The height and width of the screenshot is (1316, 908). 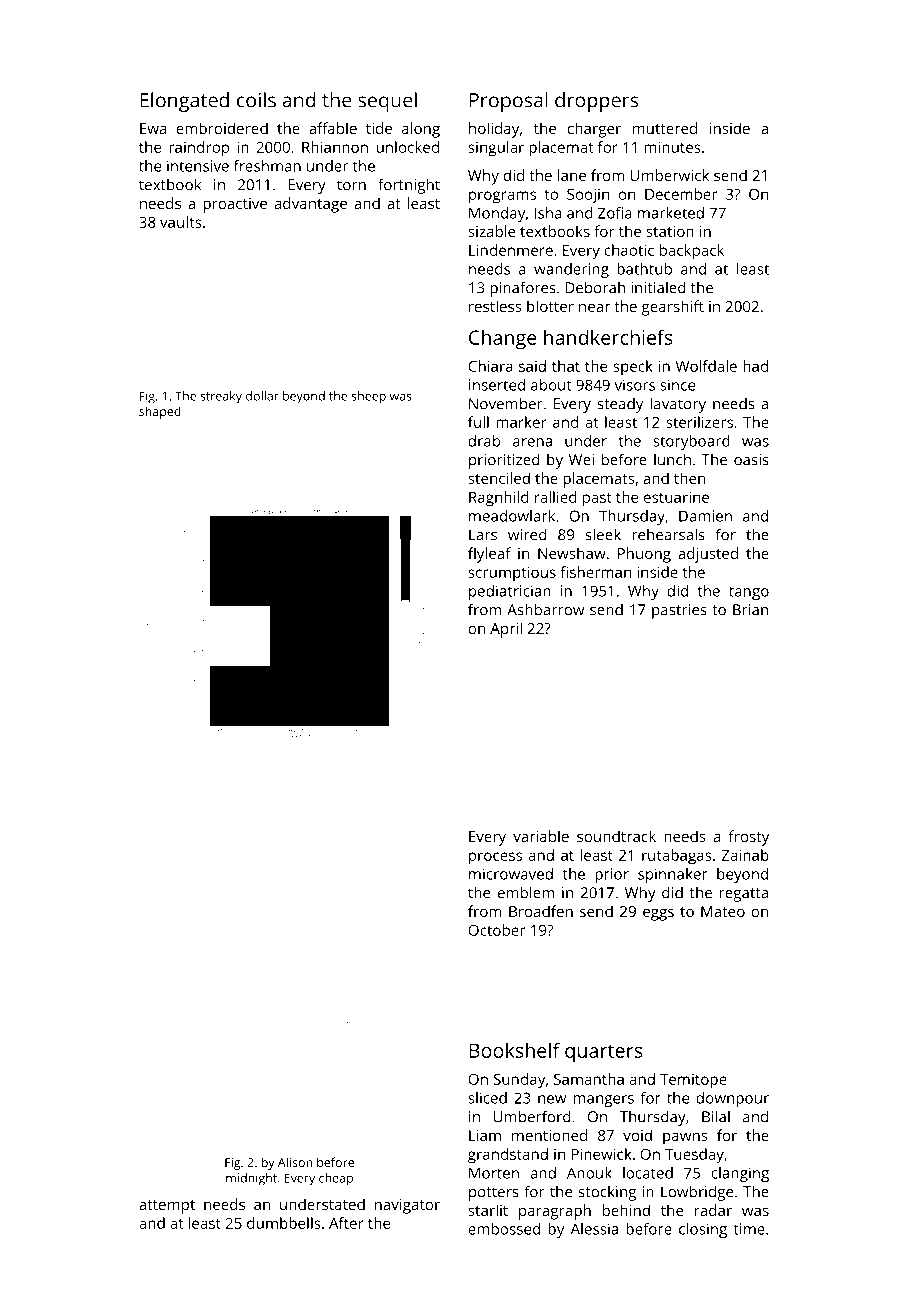 I want to click on lavatory, so click(x=678, y=405).
